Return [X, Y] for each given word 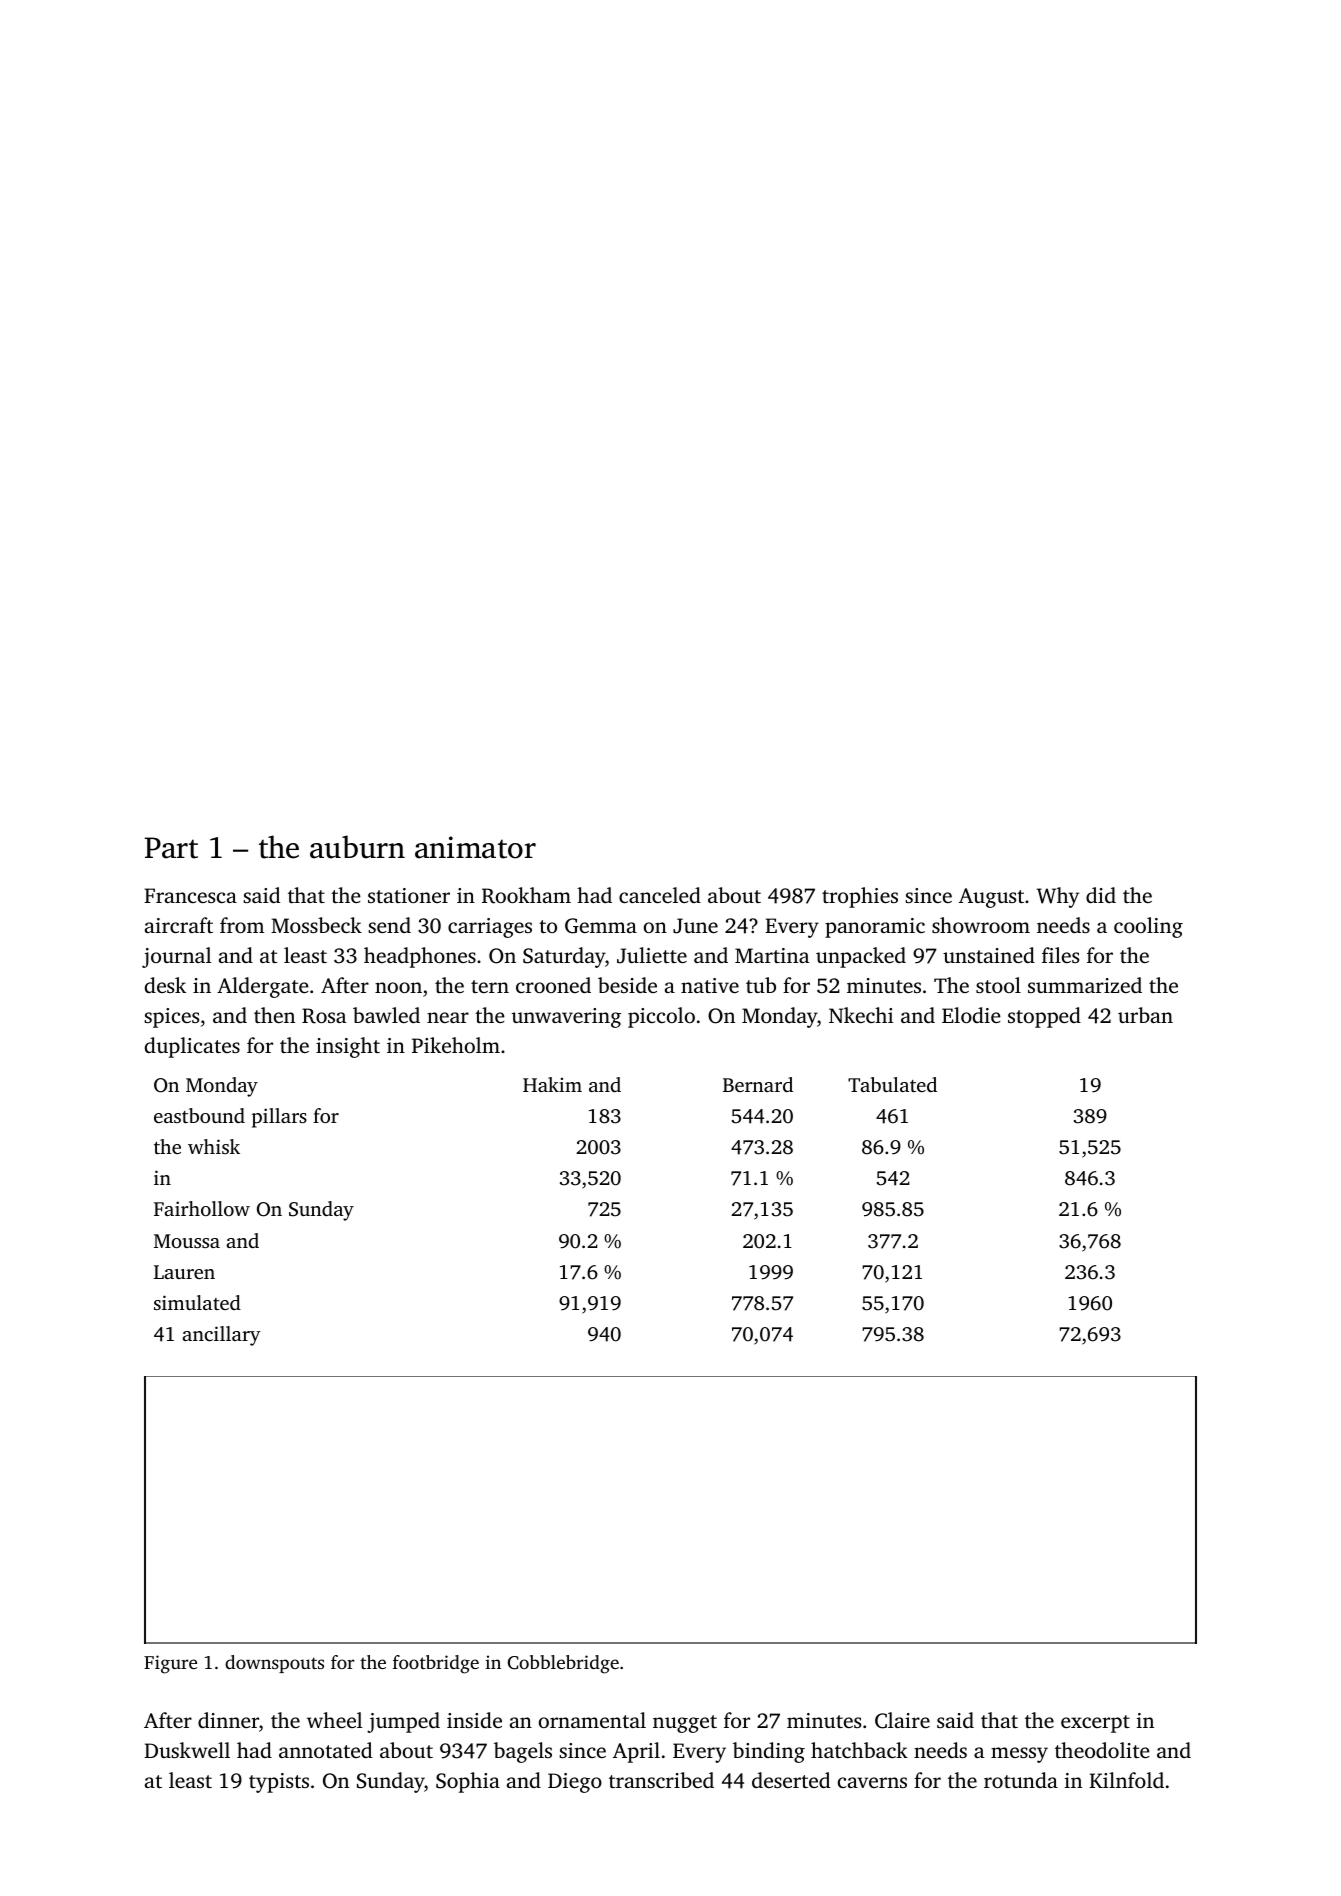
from [242, 925]
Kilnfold [1126, 1780]
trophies [860, 897]
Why [1058, 897]
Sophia [468, 1782]
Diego [575, 1783]
